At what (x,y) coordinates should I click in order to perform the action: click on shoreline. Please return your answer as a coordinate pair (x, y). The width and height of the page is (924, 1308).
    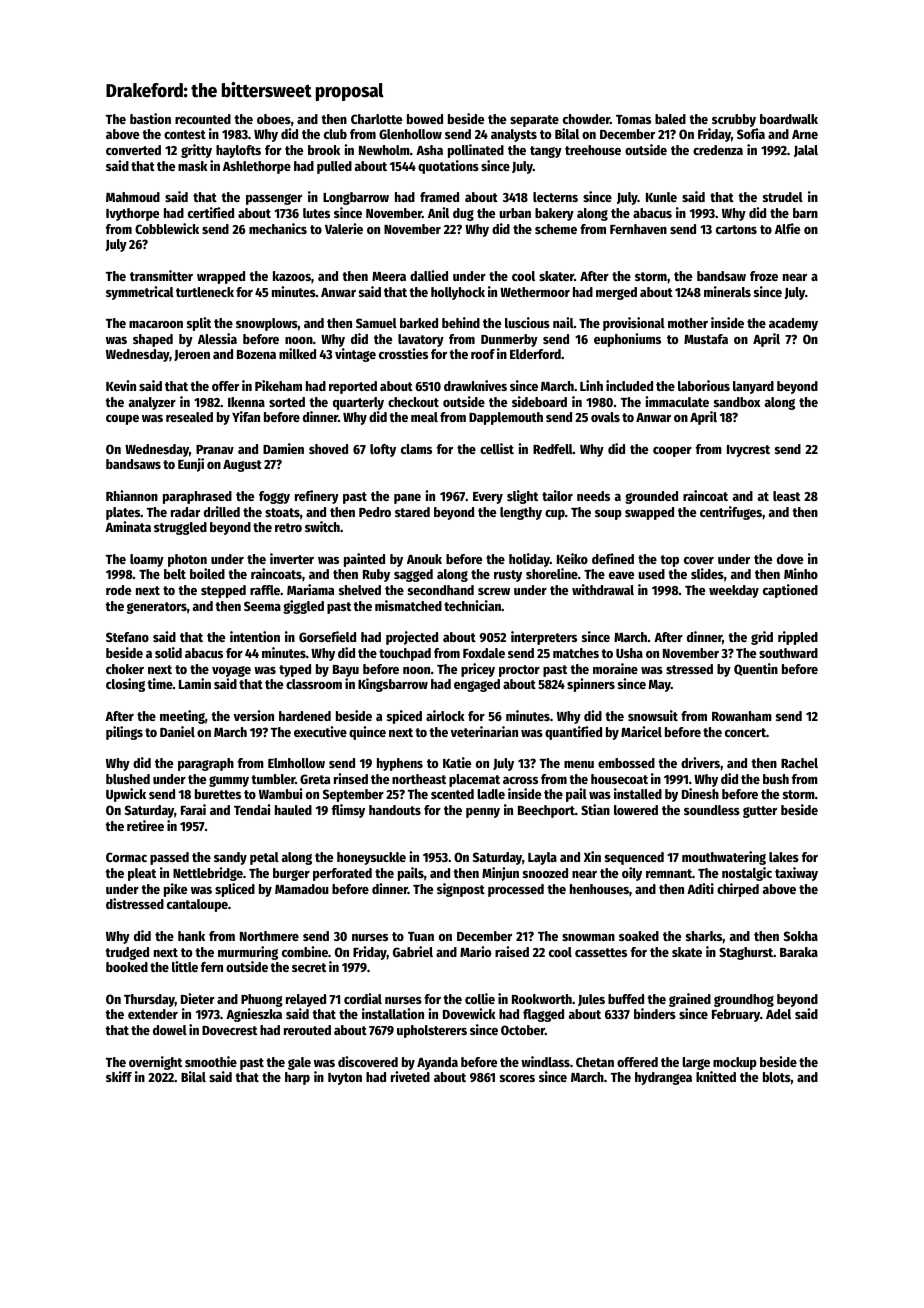
    Looking at the image, I should click on (552, 573).
